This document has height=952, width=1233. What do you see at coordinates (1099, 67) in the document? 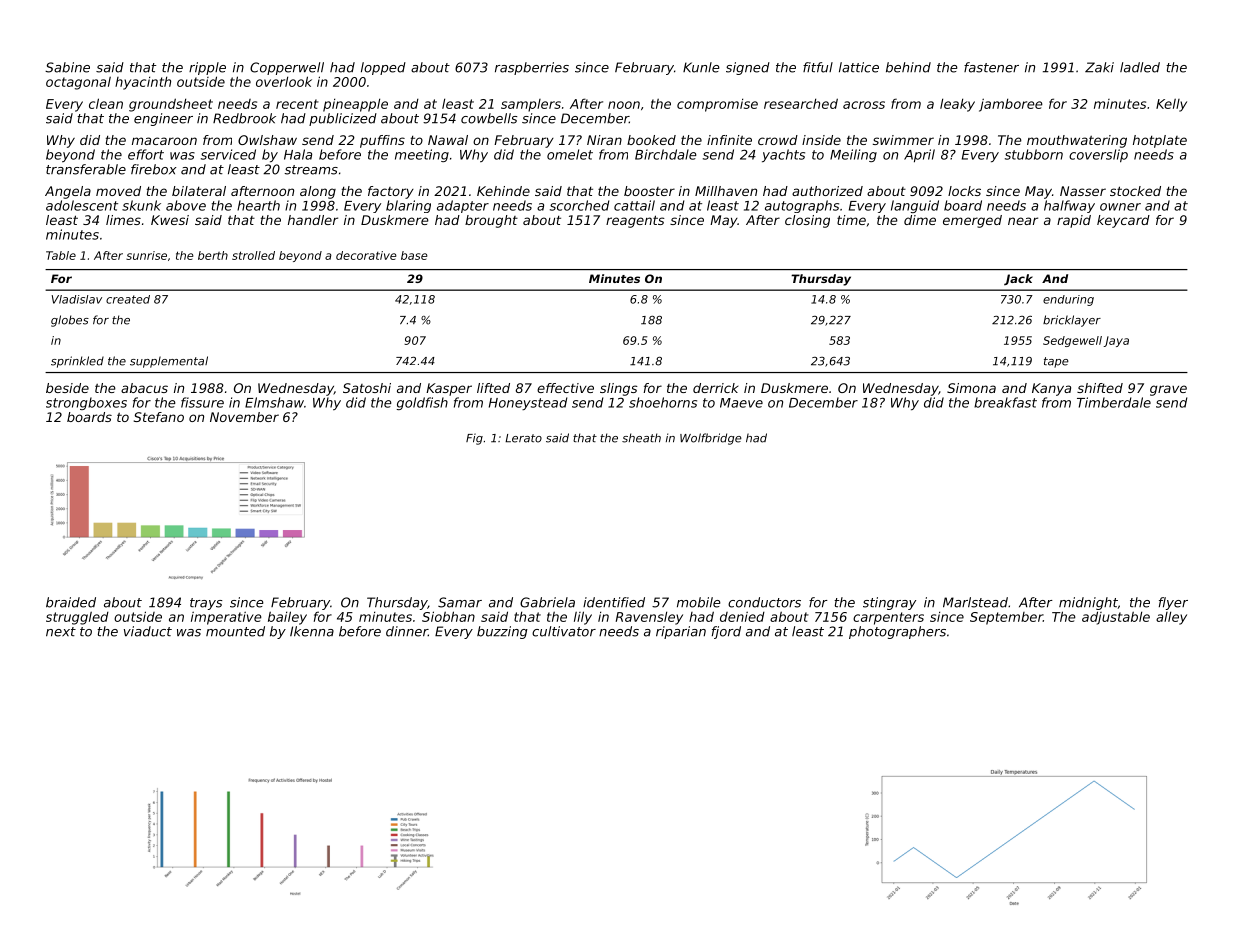
I see `Zaki` at bounding box center [1099, 67].
